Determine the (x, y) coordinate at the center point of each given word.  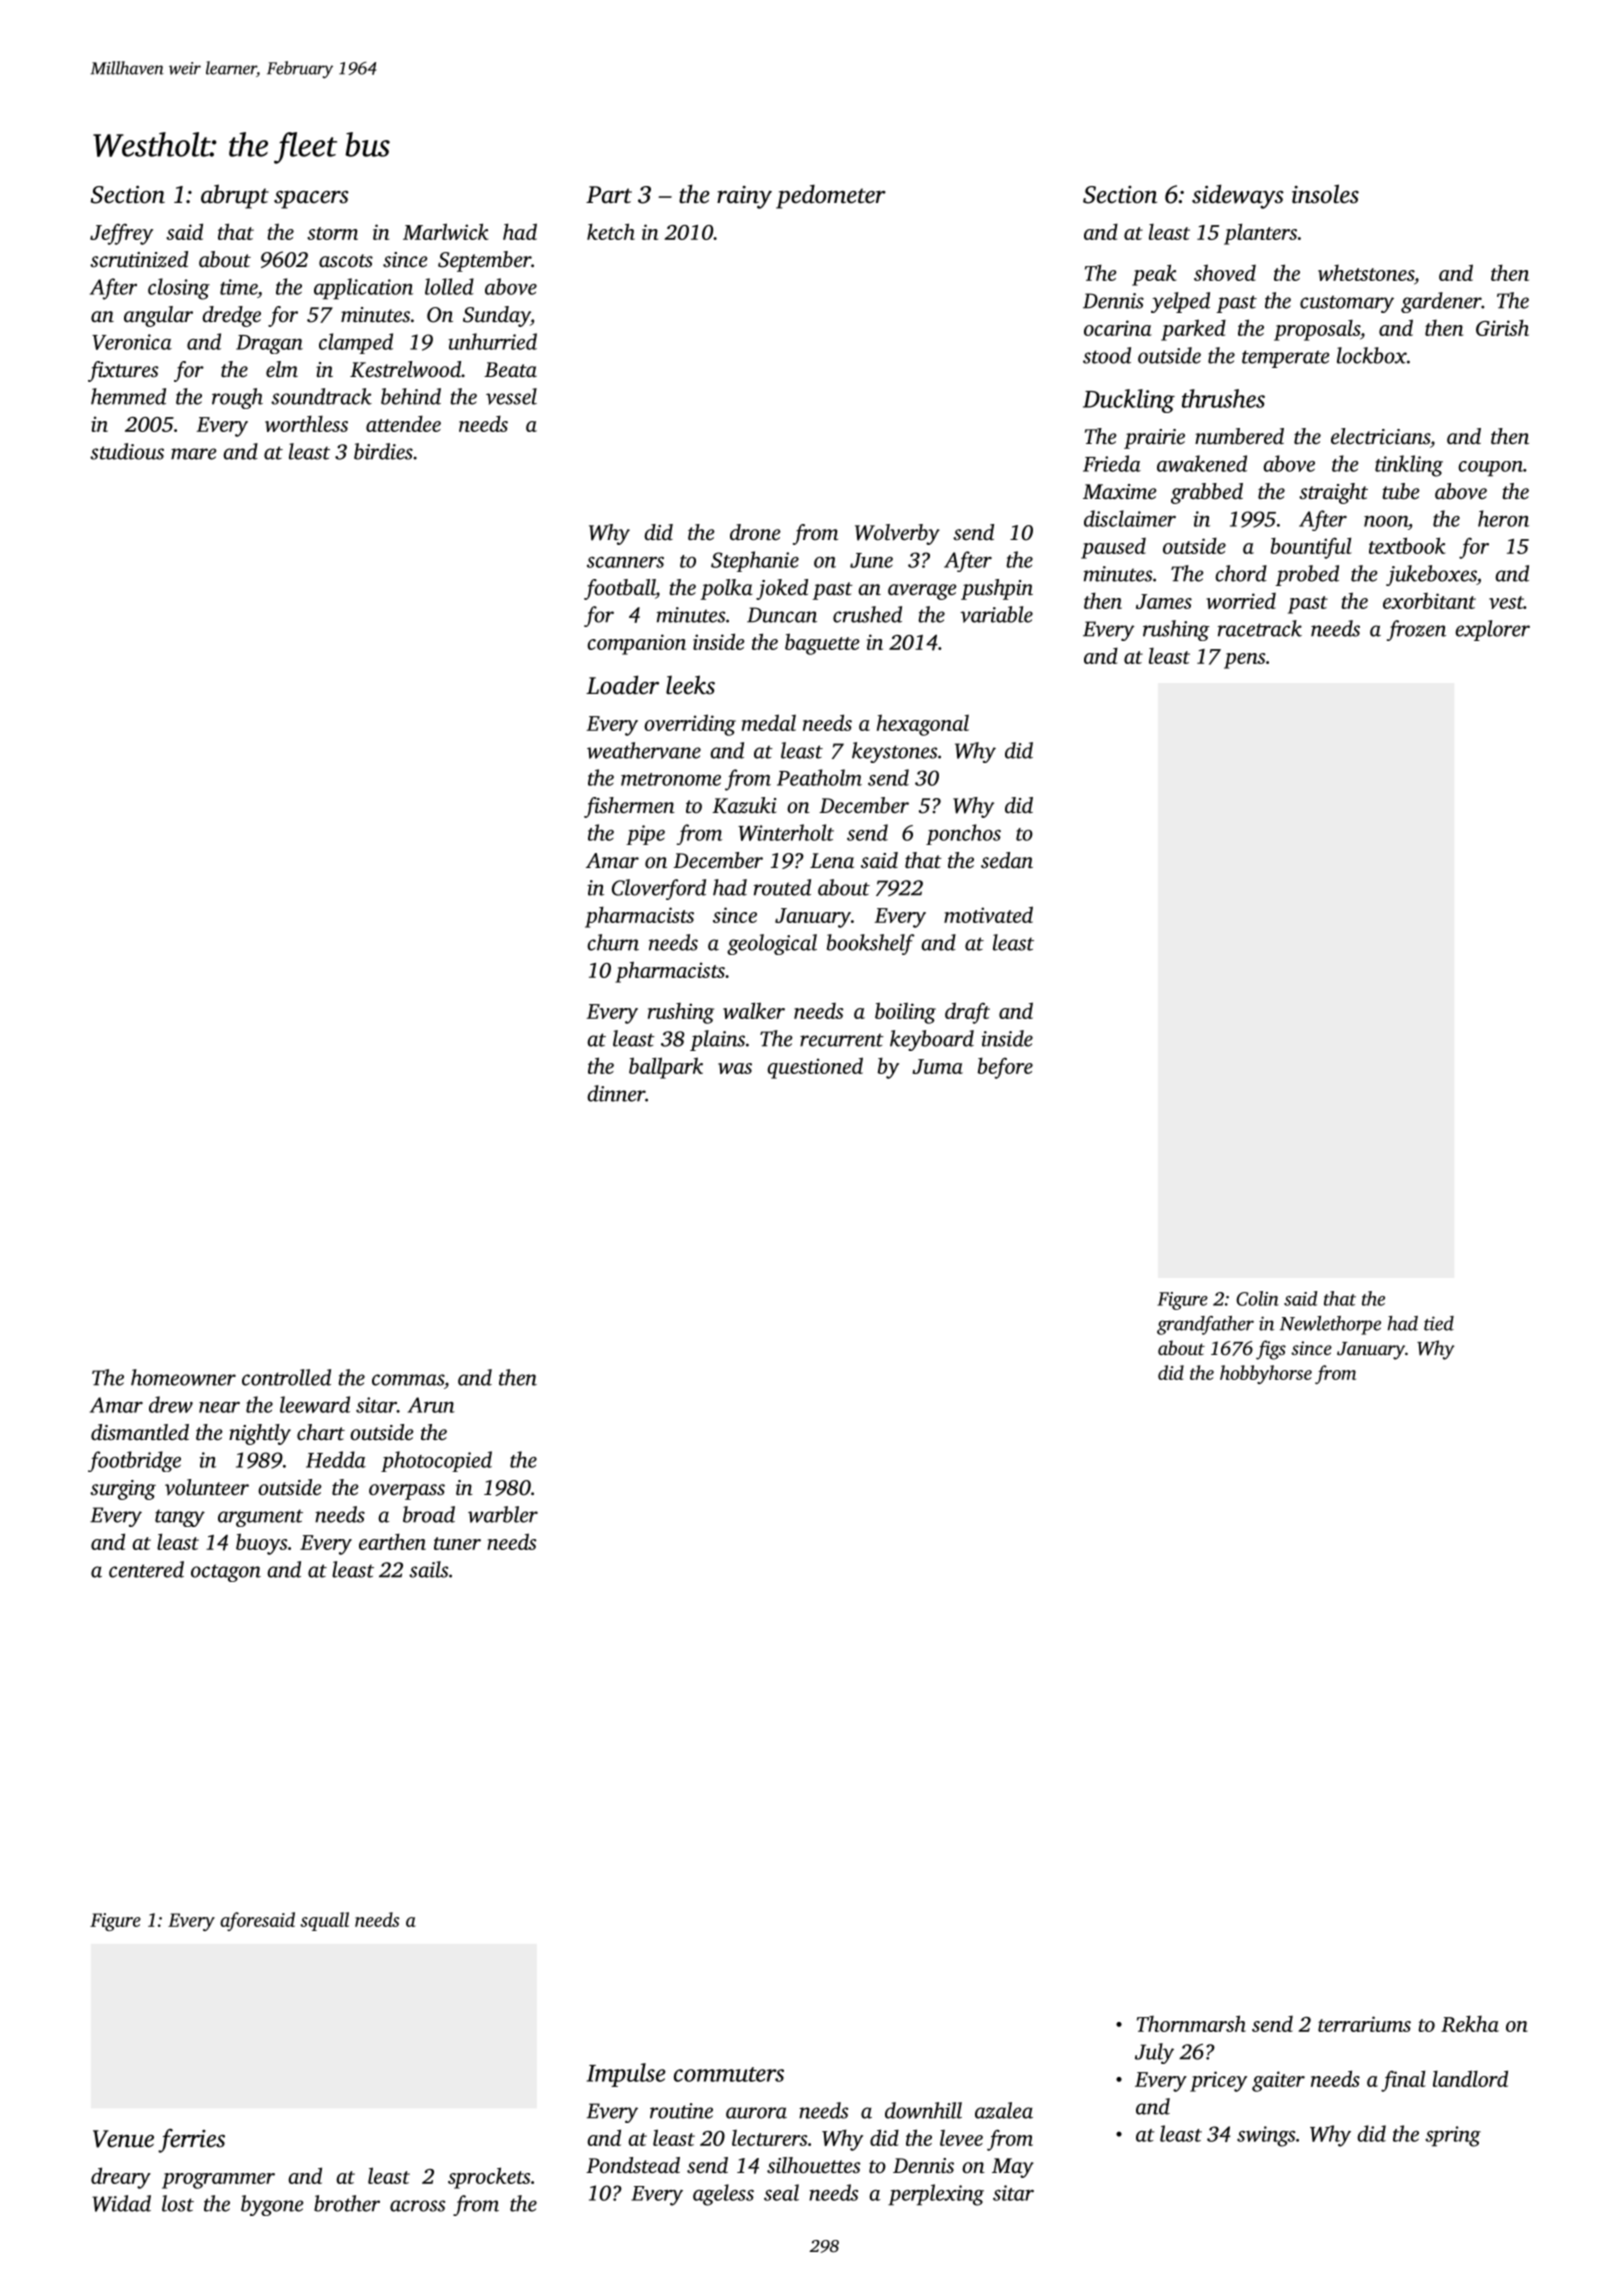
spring (1453, 2136)
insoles (1325, 194)
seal (781, 2192)
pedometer (831, 196)
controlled (286, 1377)
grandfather (1205, 1325)
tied (1439, 1323)
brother (347, 2203)
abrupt (235, 196)
